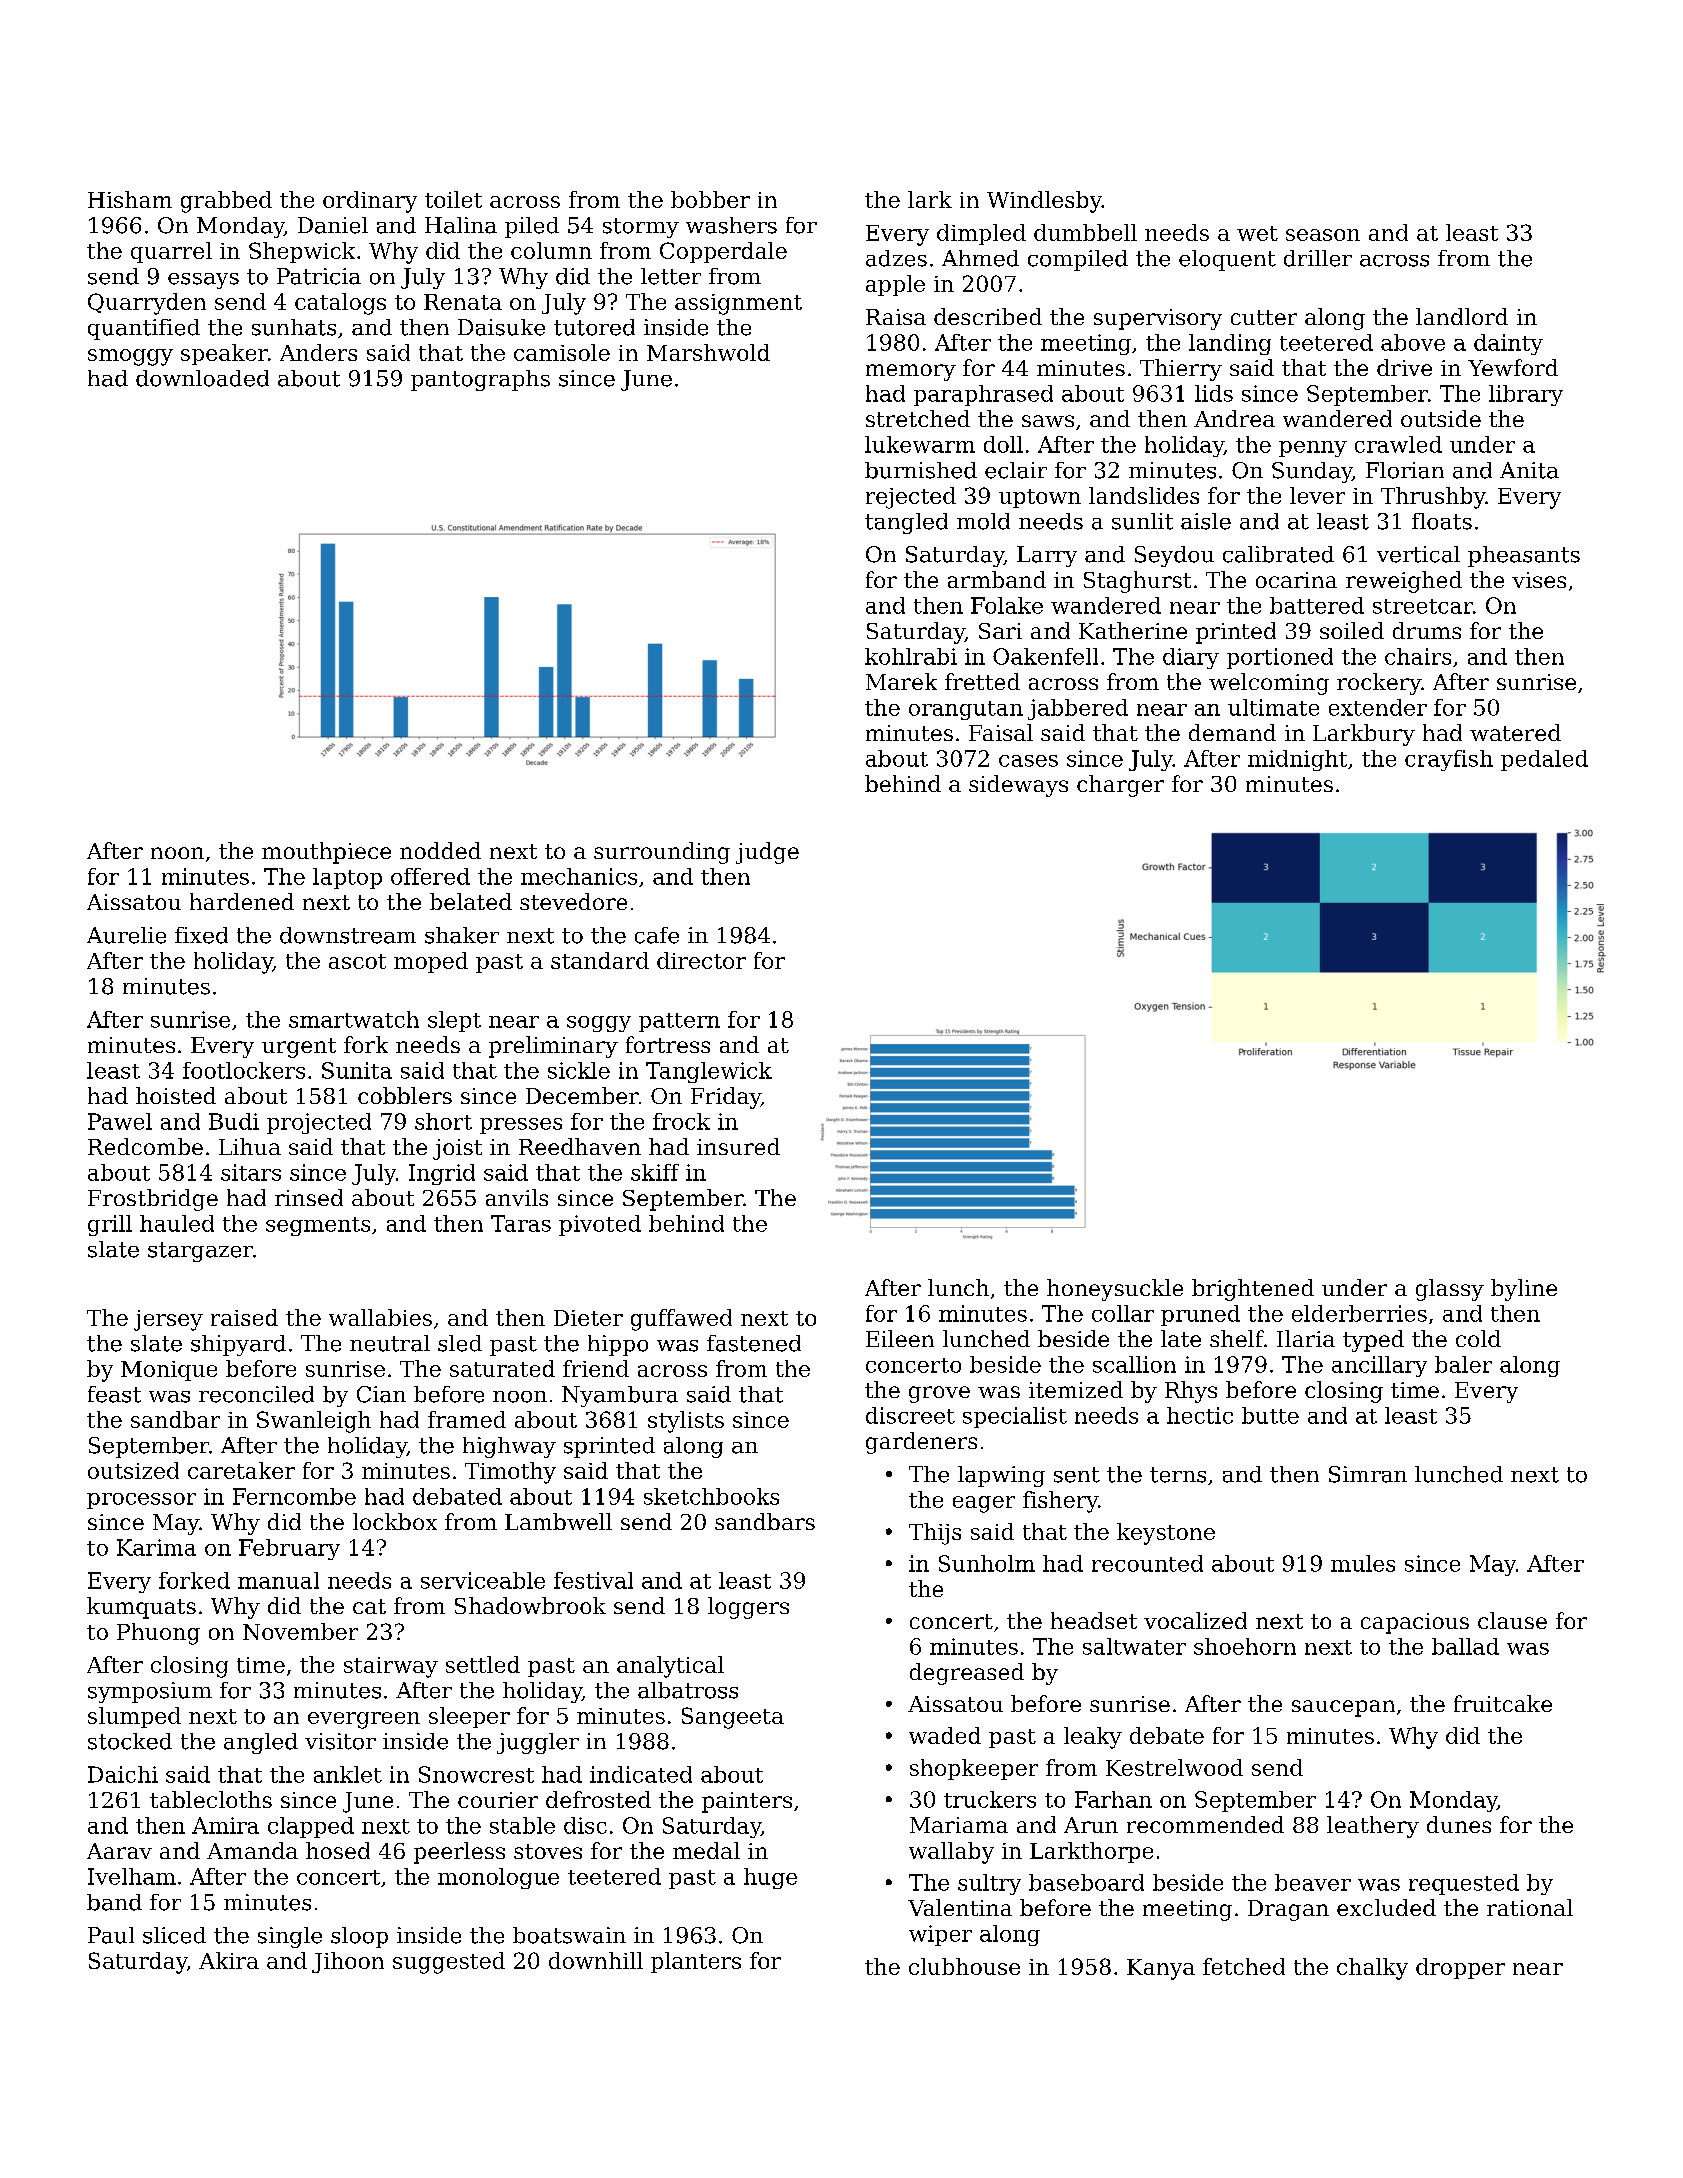 This screenshot has width=1683, height=2178. I want to click on pattern, so click(679, 1022).
